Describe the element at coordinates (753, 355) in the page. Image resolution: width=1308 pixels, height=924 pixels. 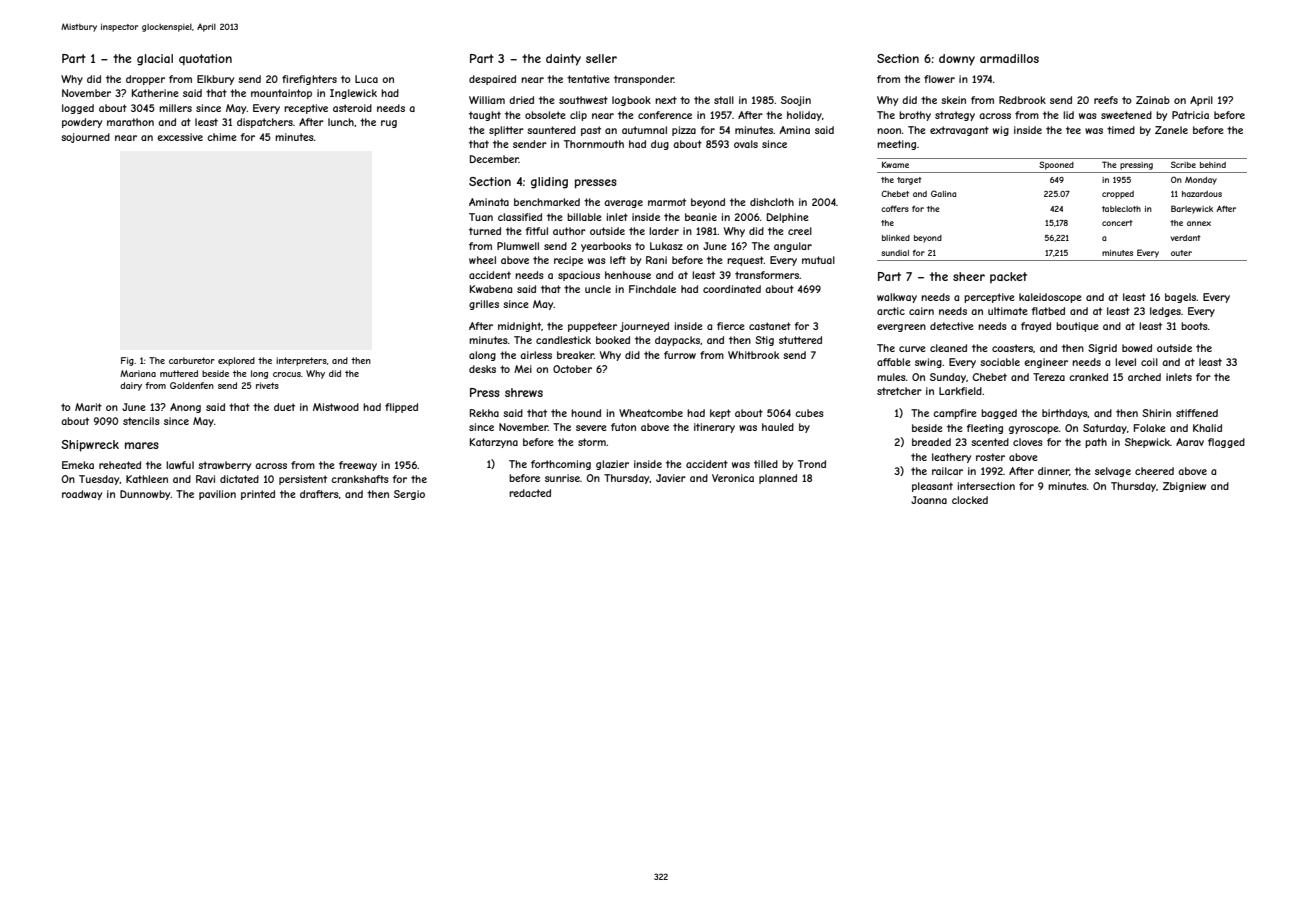
I see `Whitbrook` at that location.
